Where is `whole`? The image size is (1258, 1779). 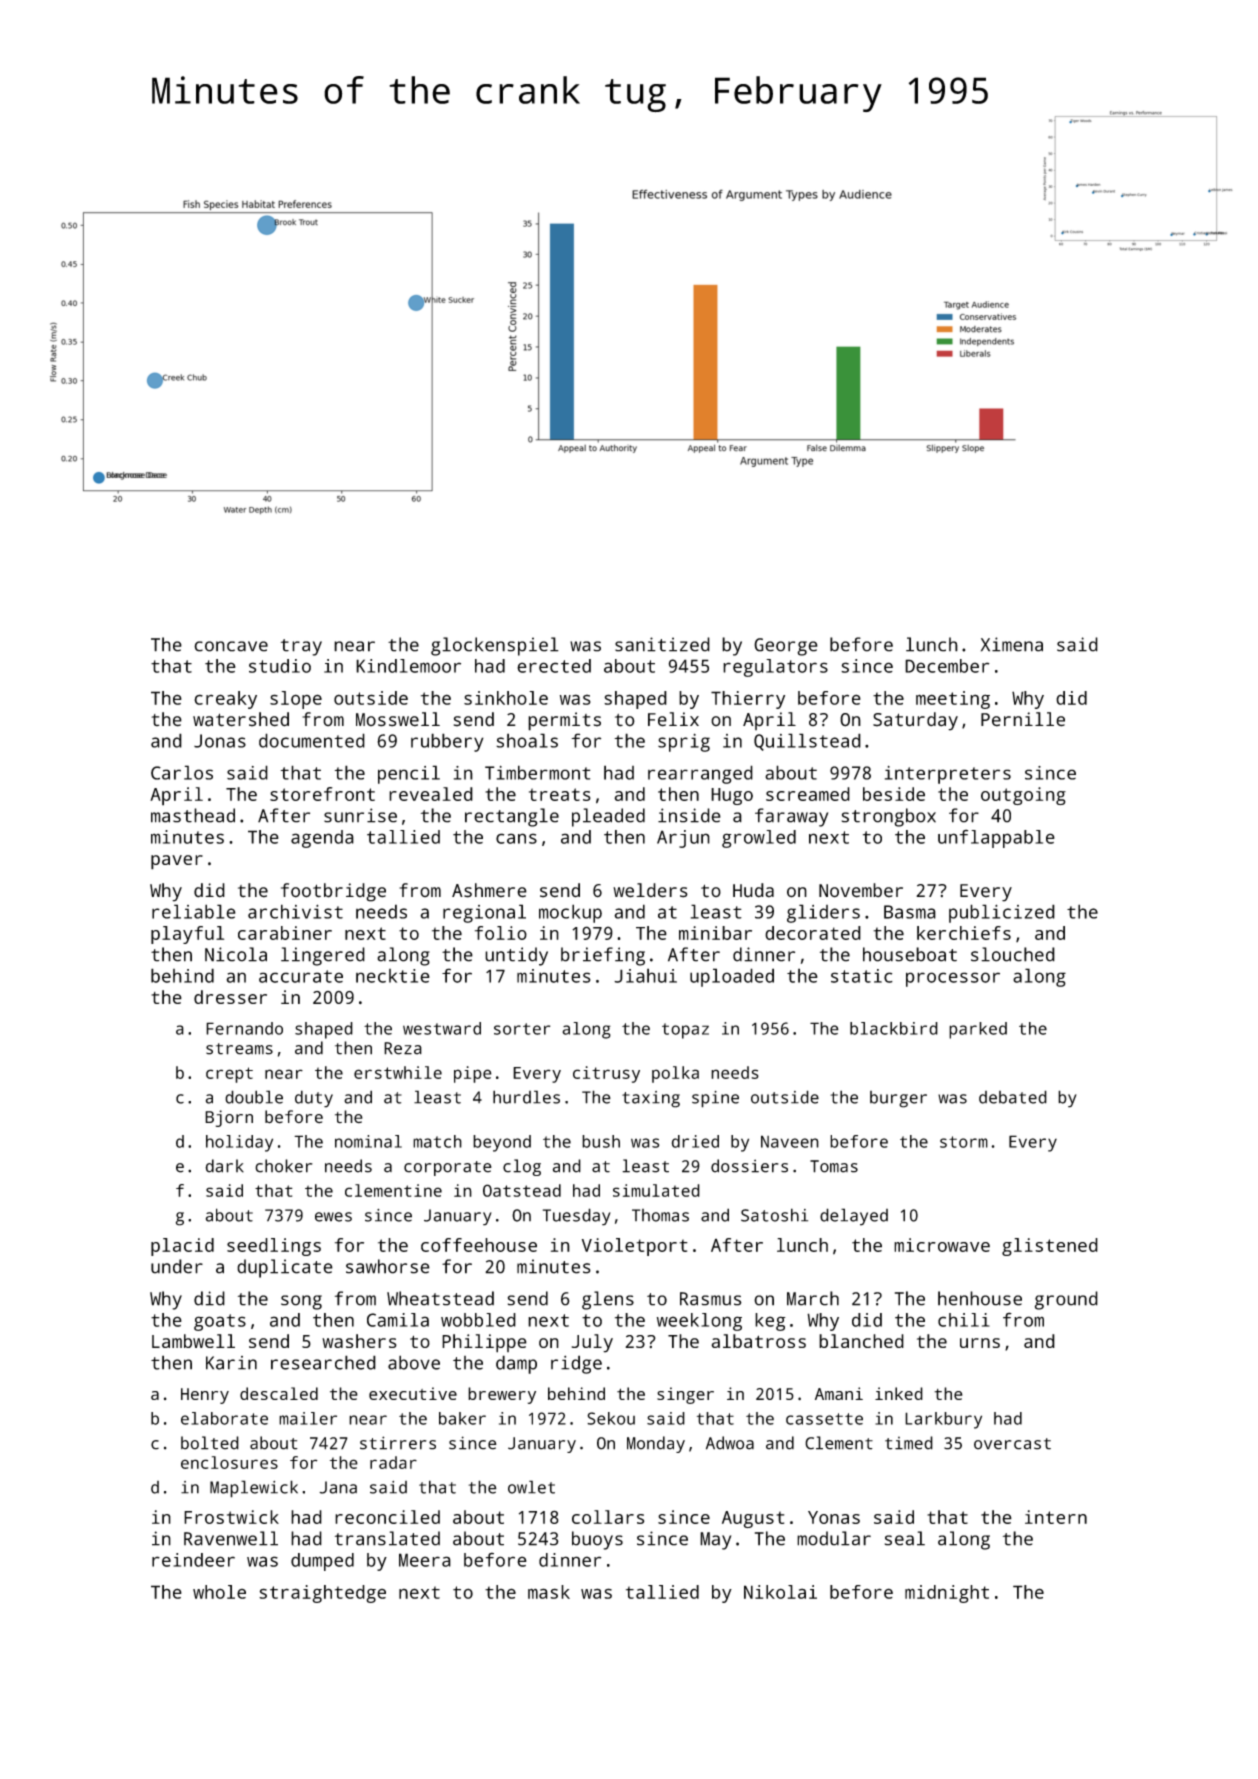
whole is located at coordinates (219, 1592).
